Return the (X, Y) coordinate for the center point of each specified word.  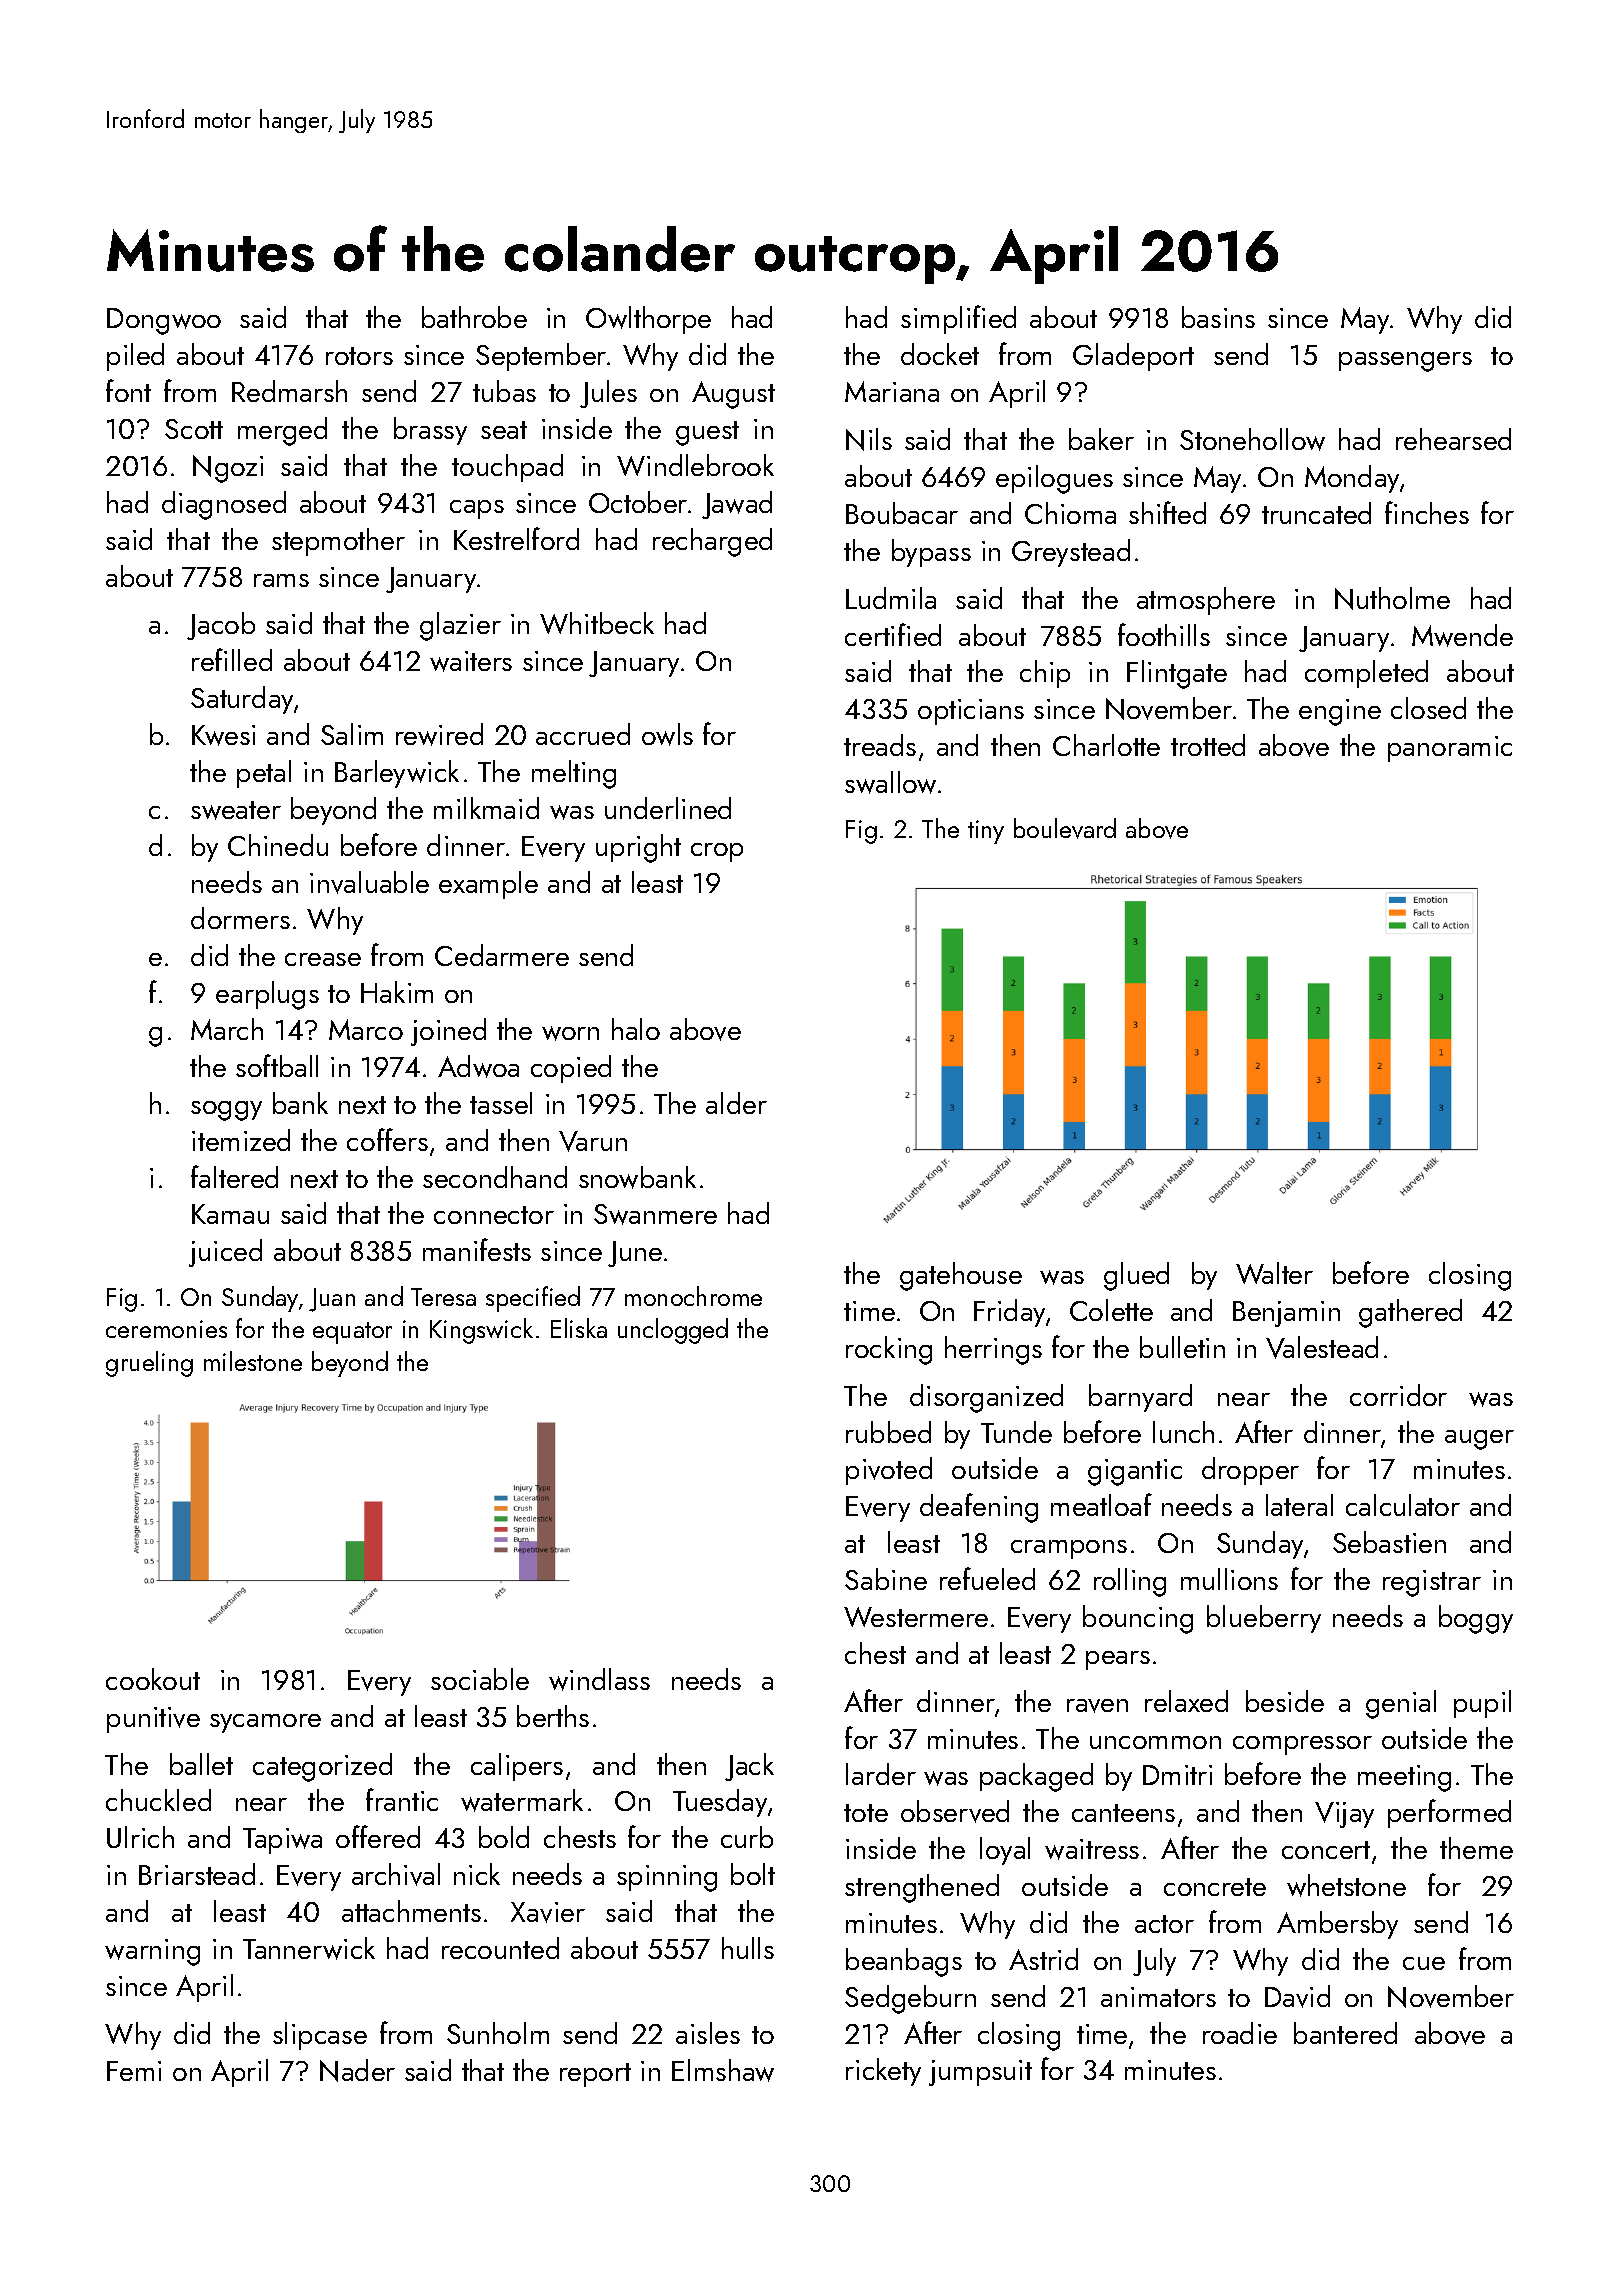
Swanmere (655, 1214)
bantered (1345, 2033)
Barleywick (397, 774)
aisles (708, 2033)
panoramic (1450, 749)
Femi (134, 2071)
